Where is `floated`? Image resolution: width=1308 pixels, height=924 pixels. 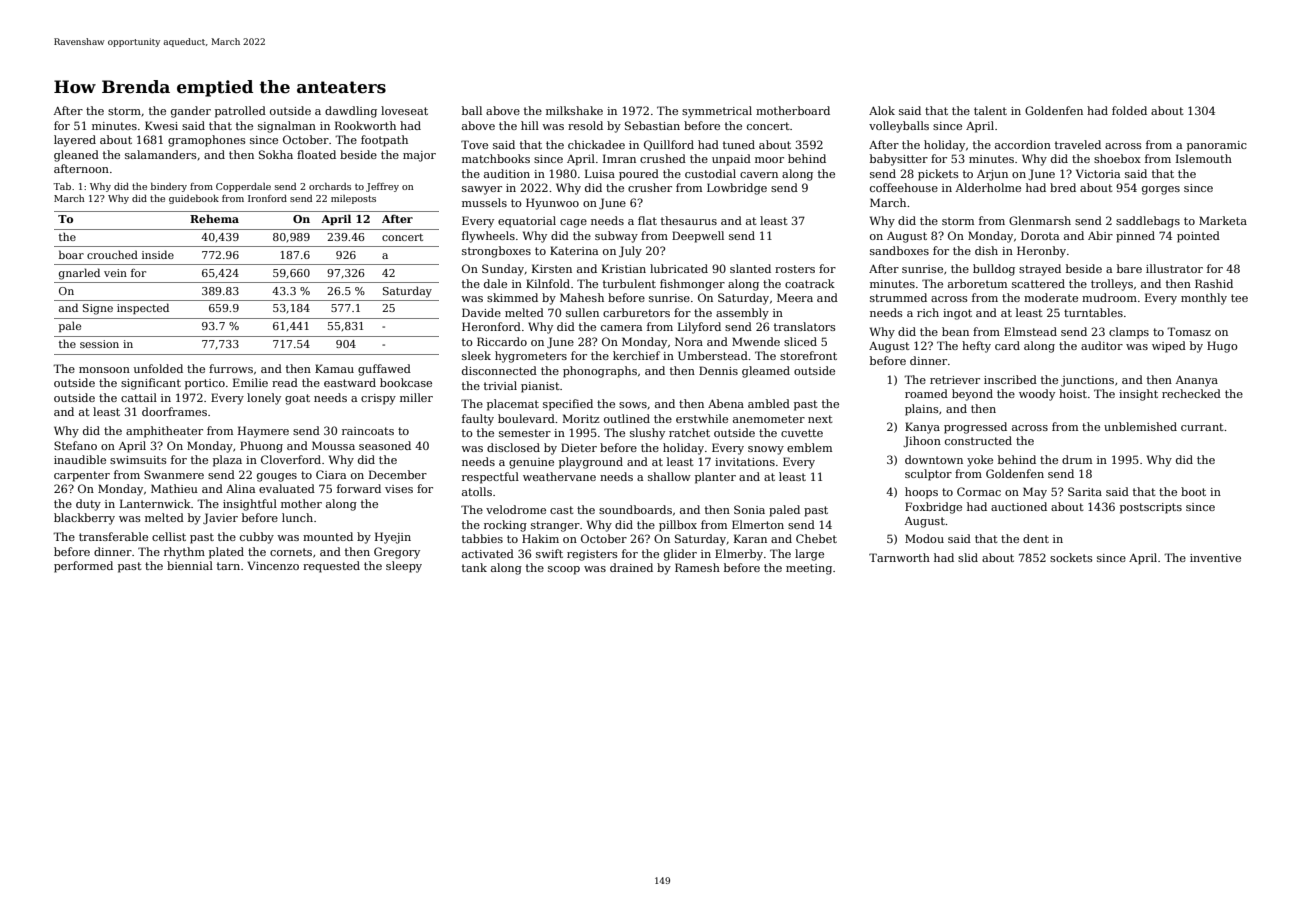
floated is located at coordinates (316, 154).
